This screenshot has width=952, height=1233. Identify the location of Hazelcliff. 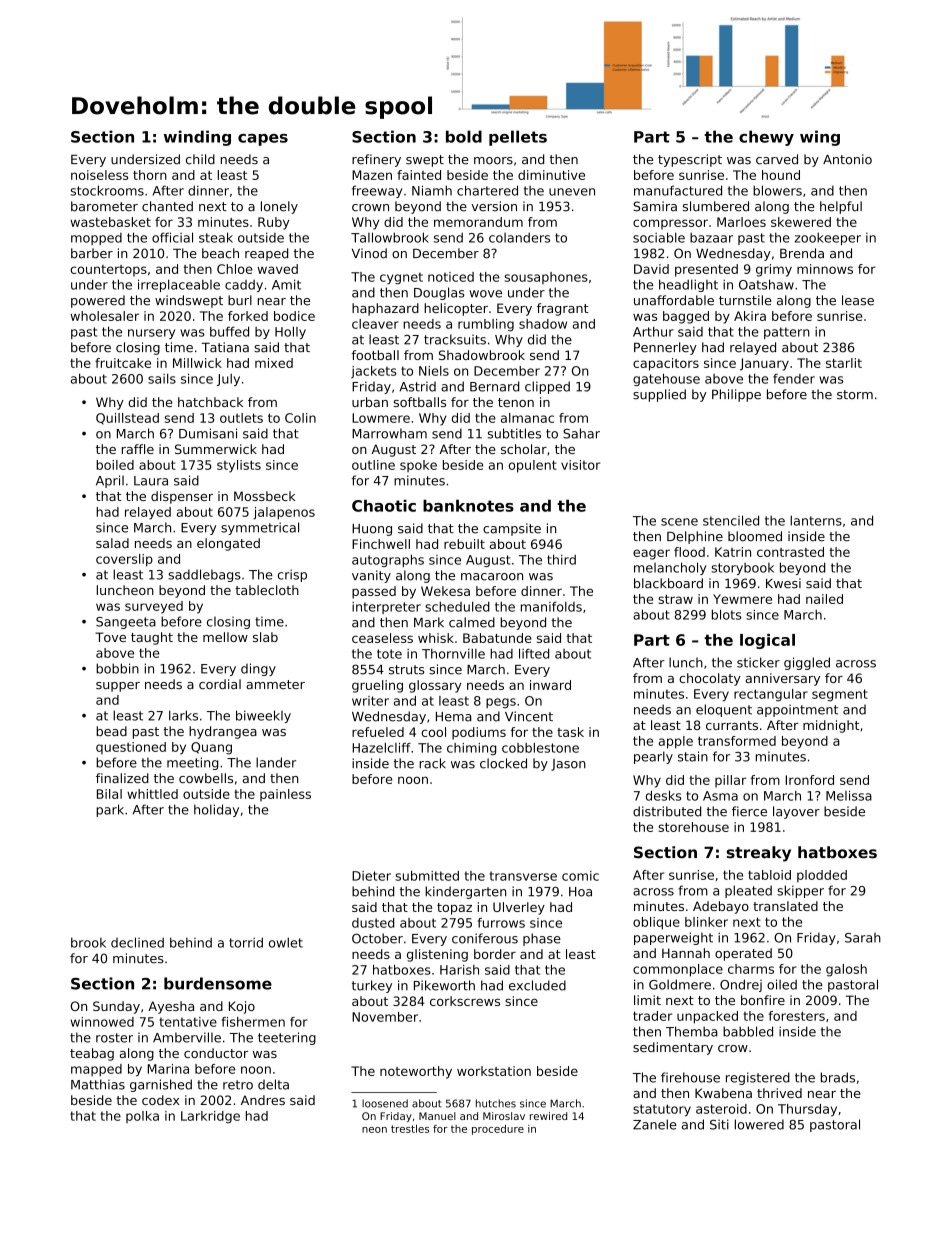
(381, 748).
